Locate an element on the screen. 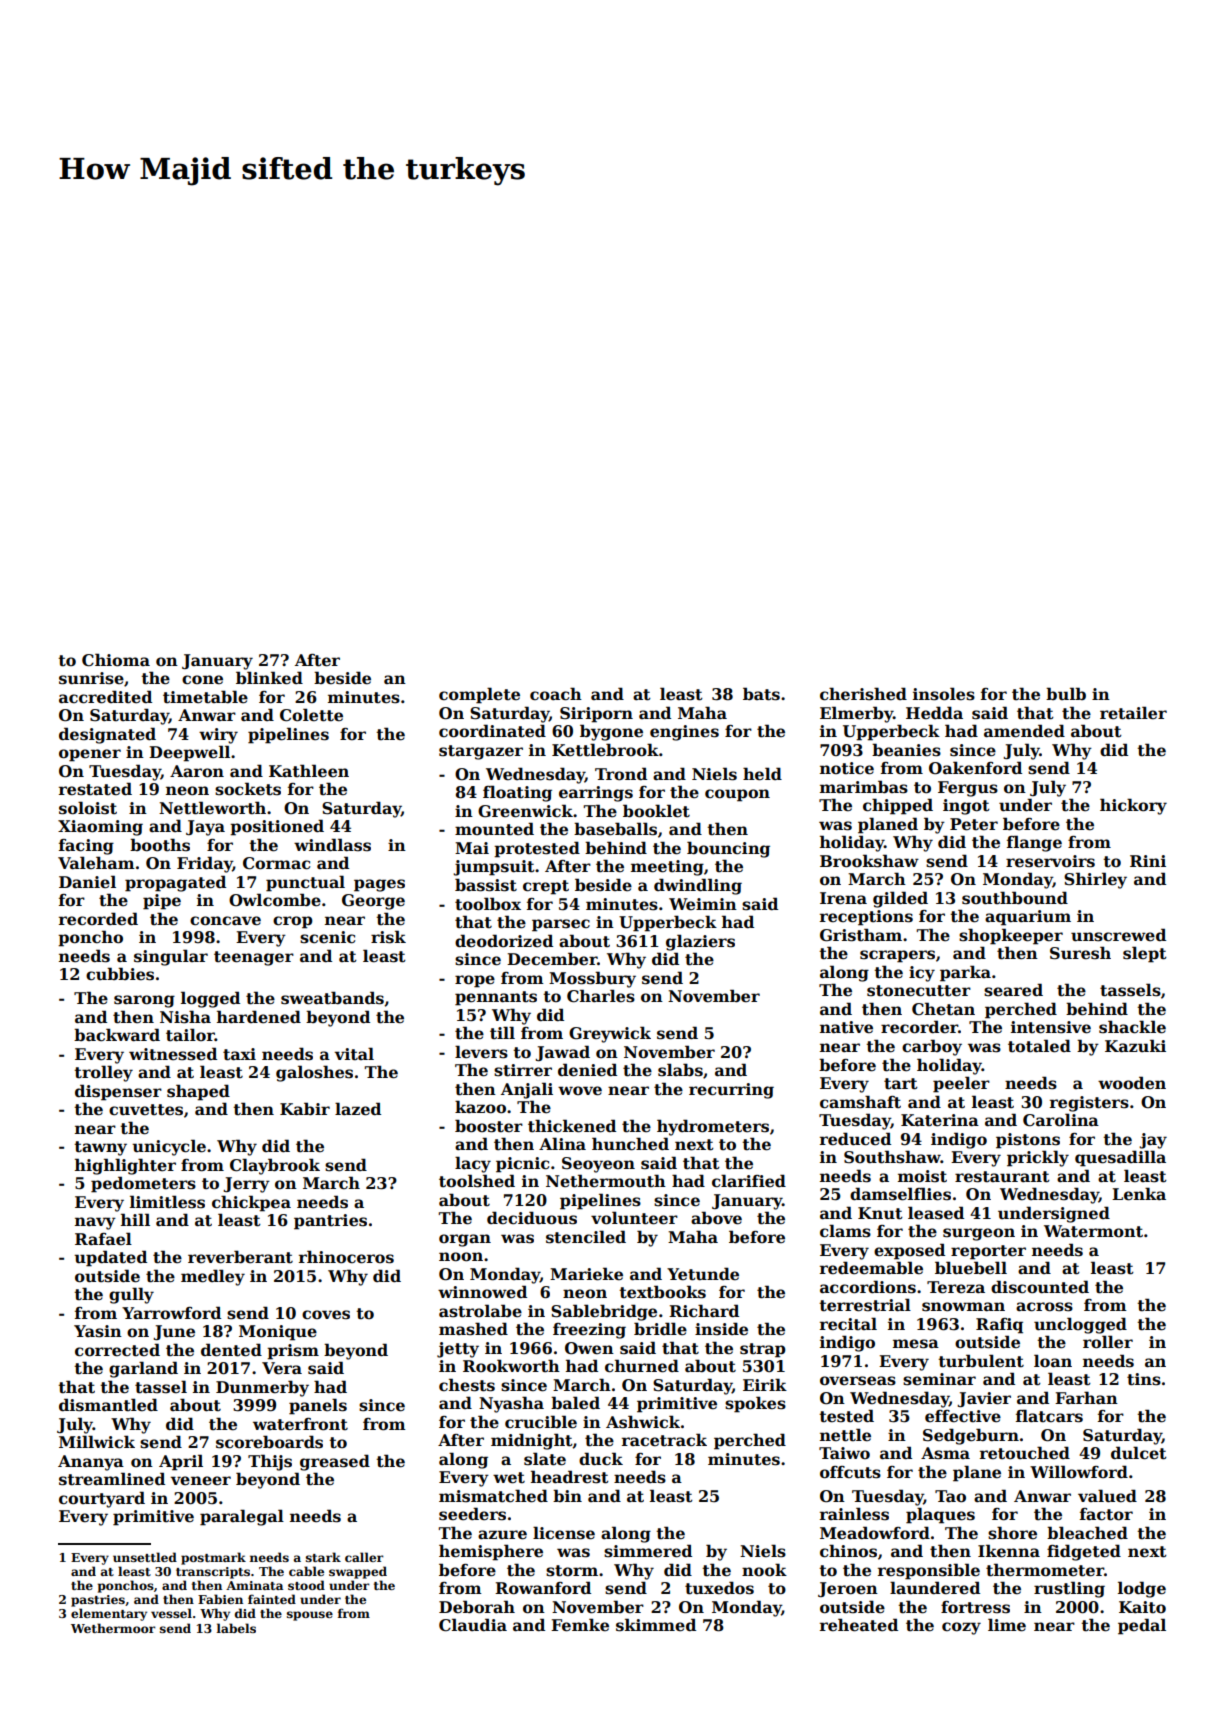 The image size is (1225, 1733). pastries is located at coordinates (98, 1601).
